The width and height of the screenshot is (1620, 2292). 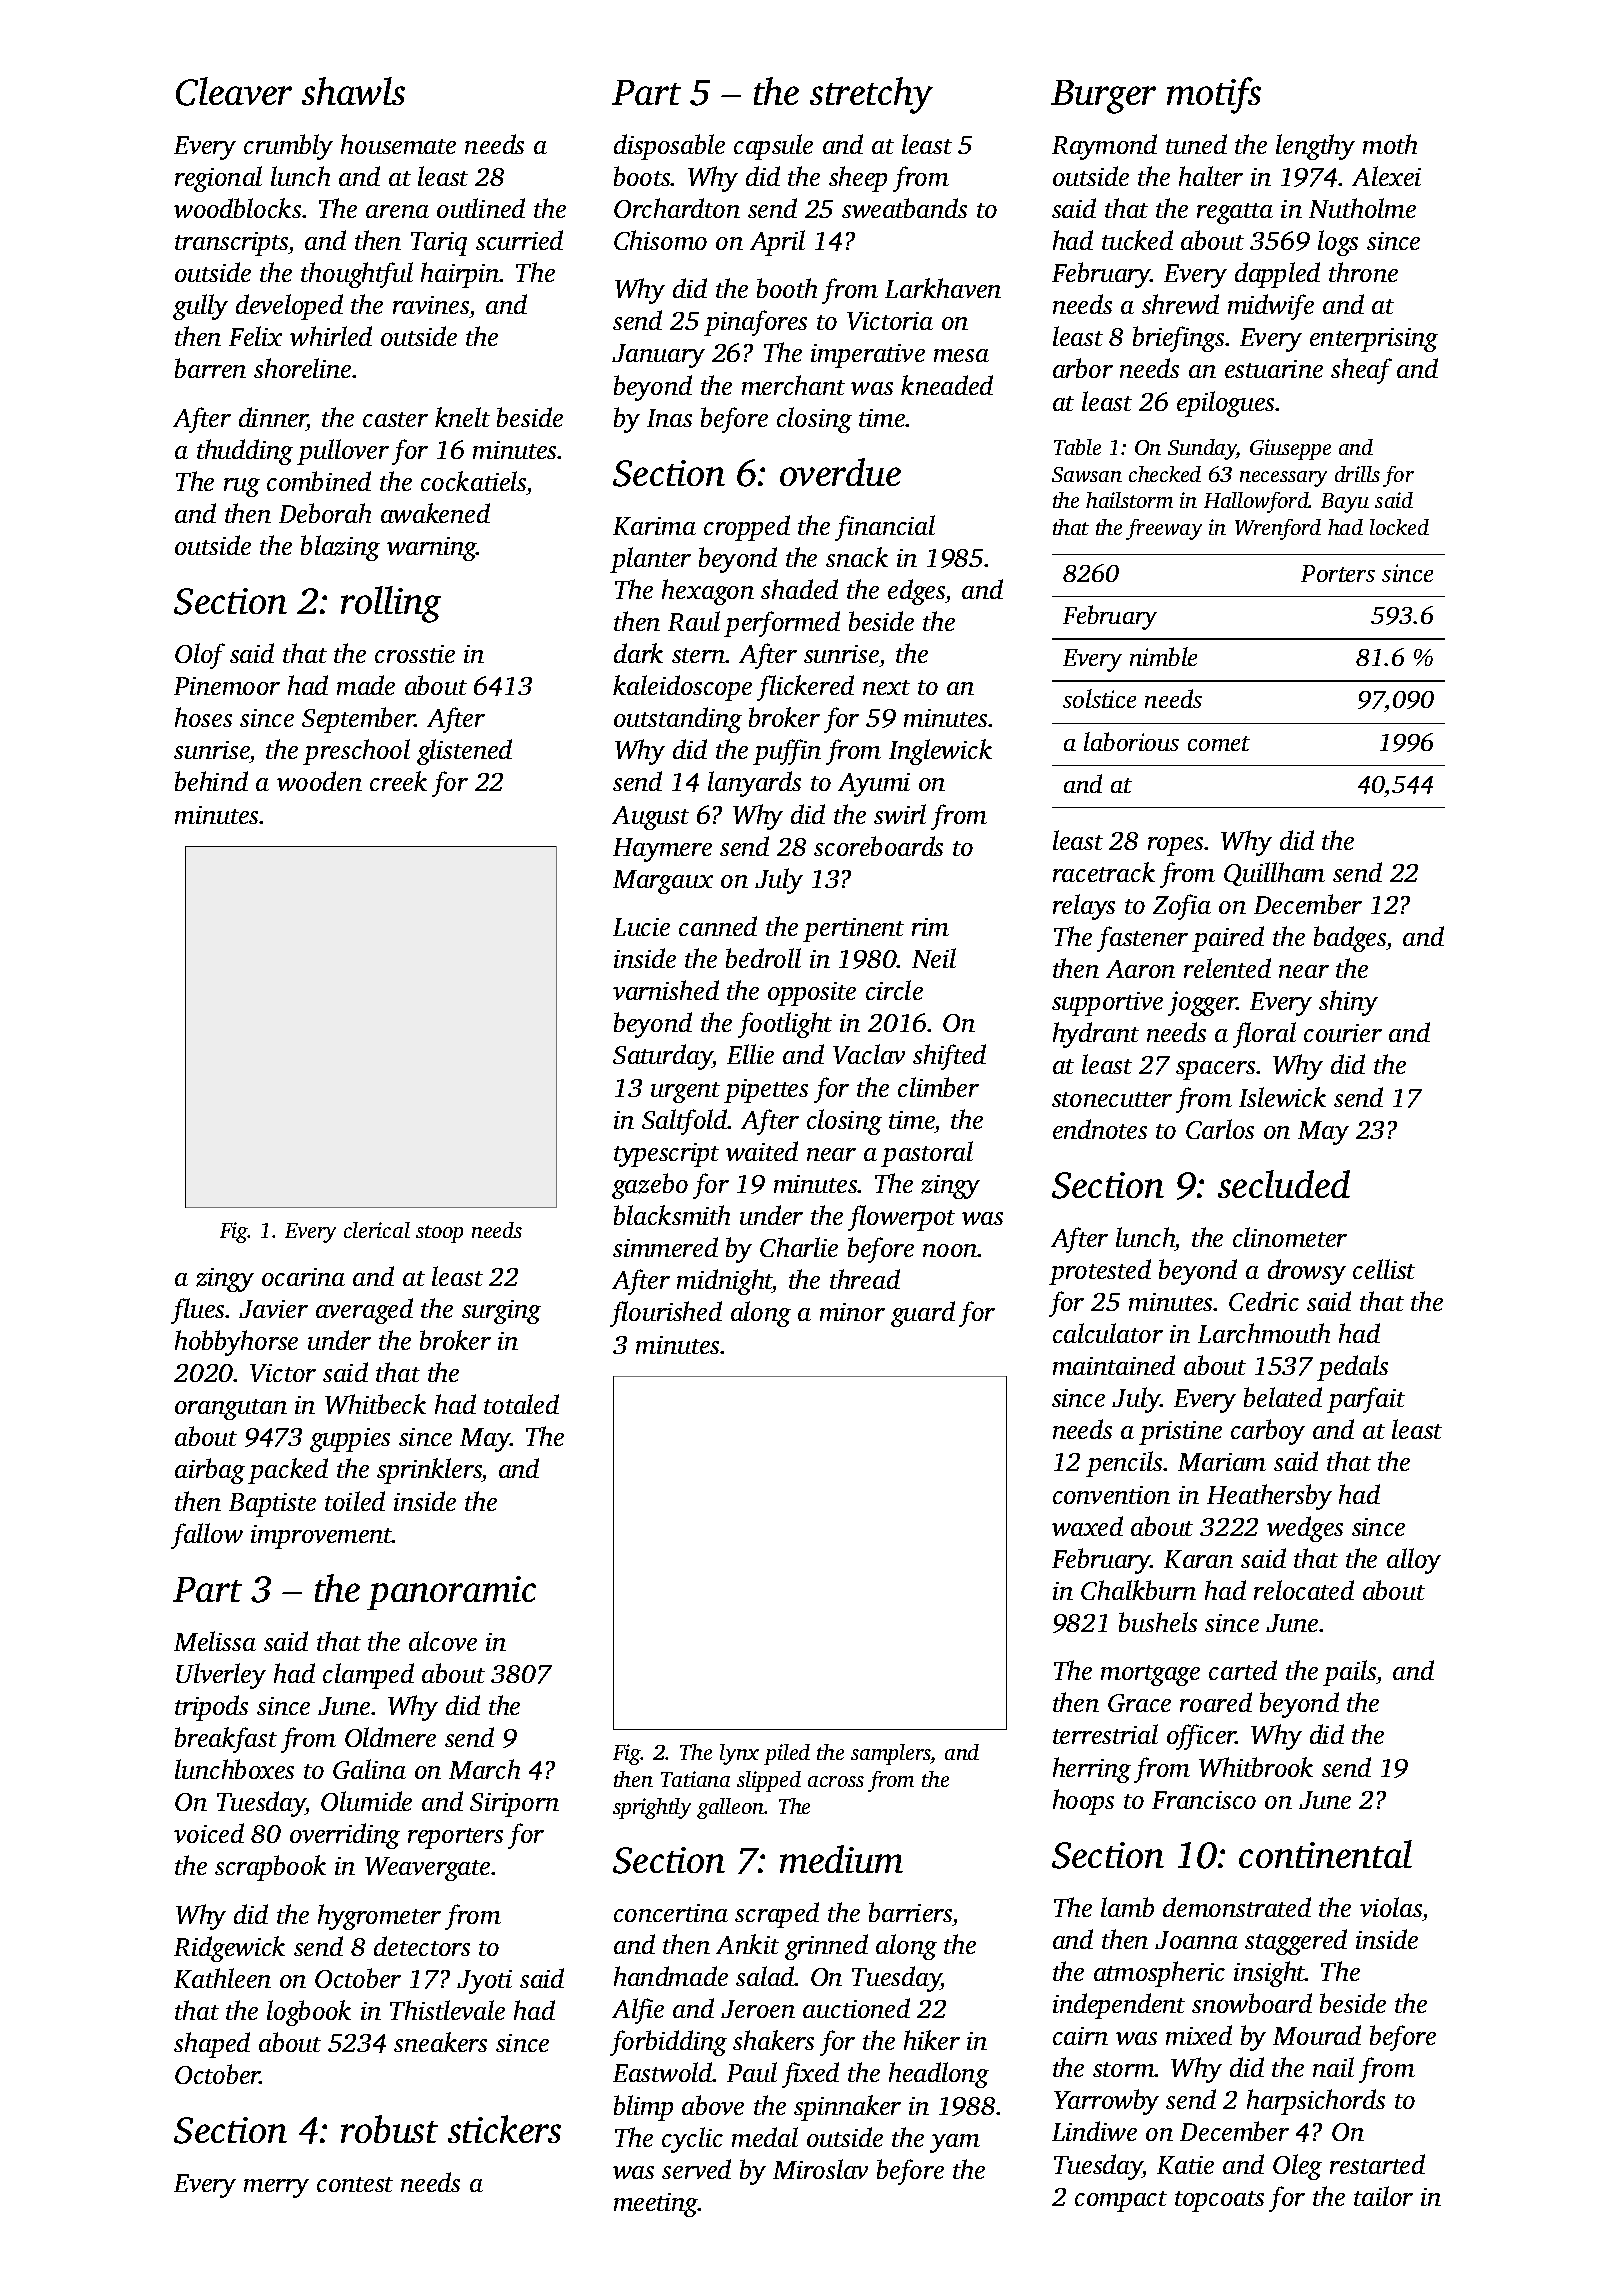 What do you see at coordinates (1350, 939) in the screenshot?
I see `badges` at bounding box center [1350, 939].
